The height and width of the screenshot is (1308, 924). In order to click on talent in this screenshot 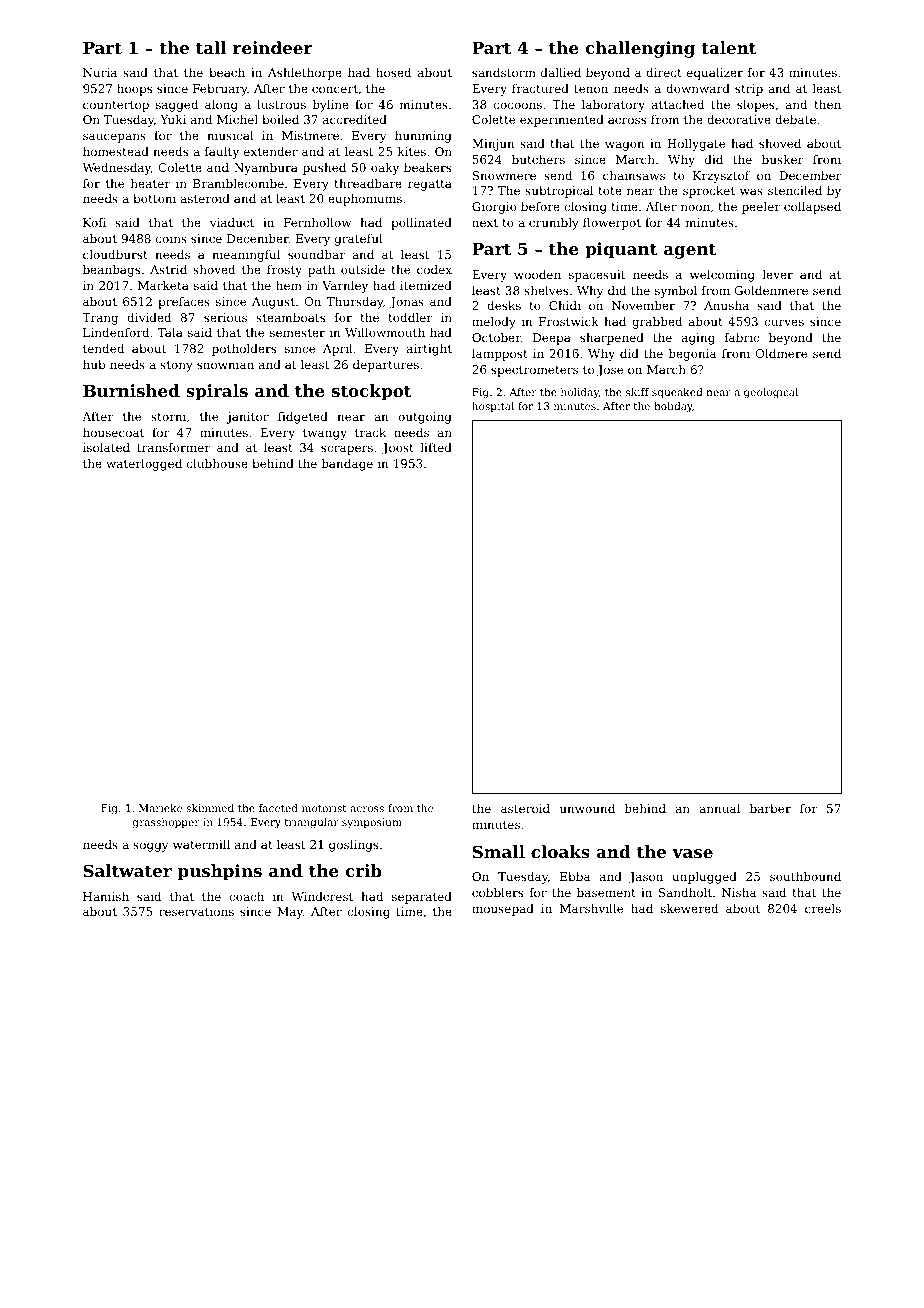, I will do `click(729, 47)`.
